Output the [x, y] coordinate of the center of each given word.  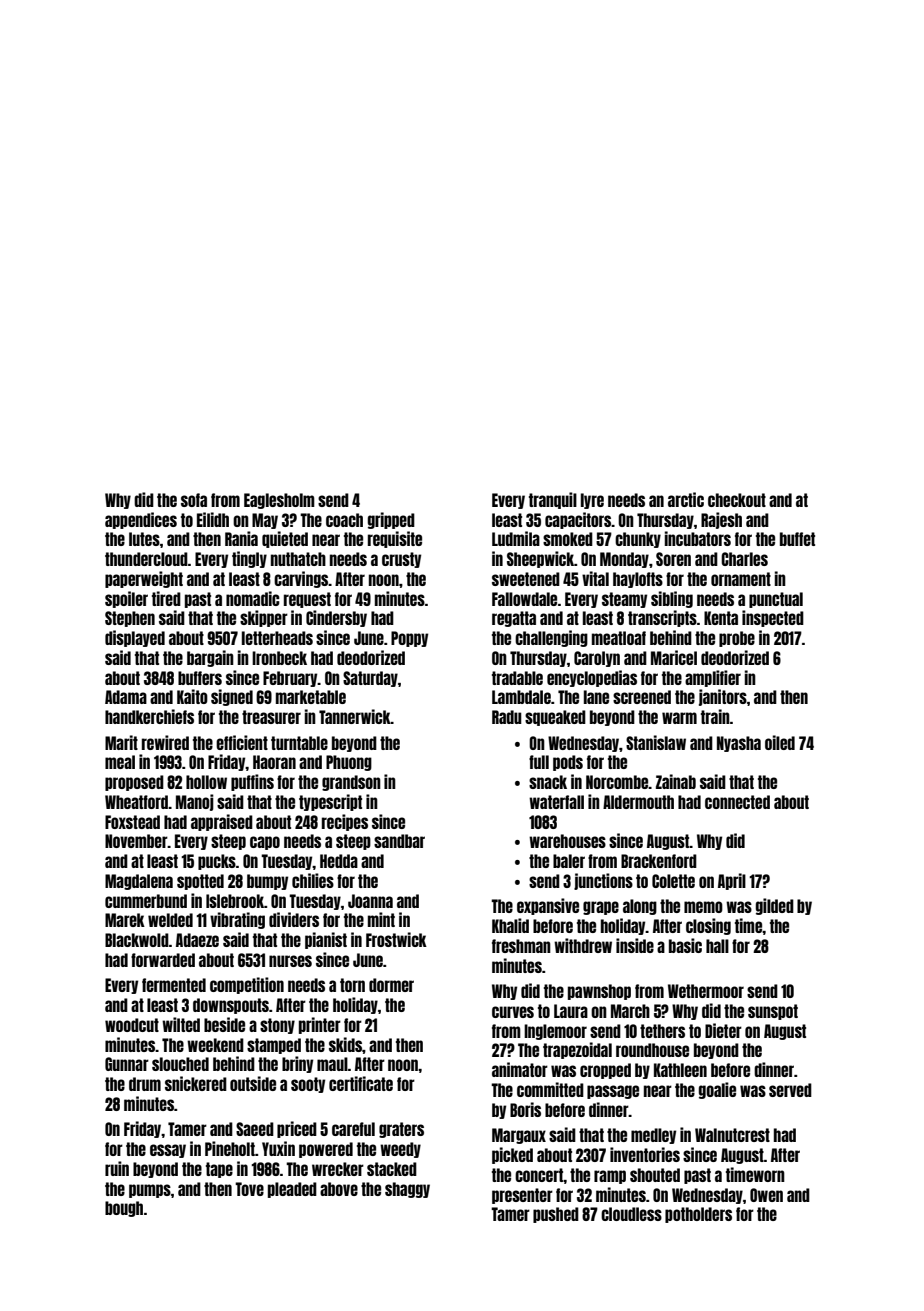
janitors [723, 697]
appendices [141, 520]
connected [737, 802]
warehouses [567, 841]
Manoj [195, 802]
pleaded [292, 1190]
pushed [556, 1215]
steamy [624, 600]
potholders [698, 1215]
